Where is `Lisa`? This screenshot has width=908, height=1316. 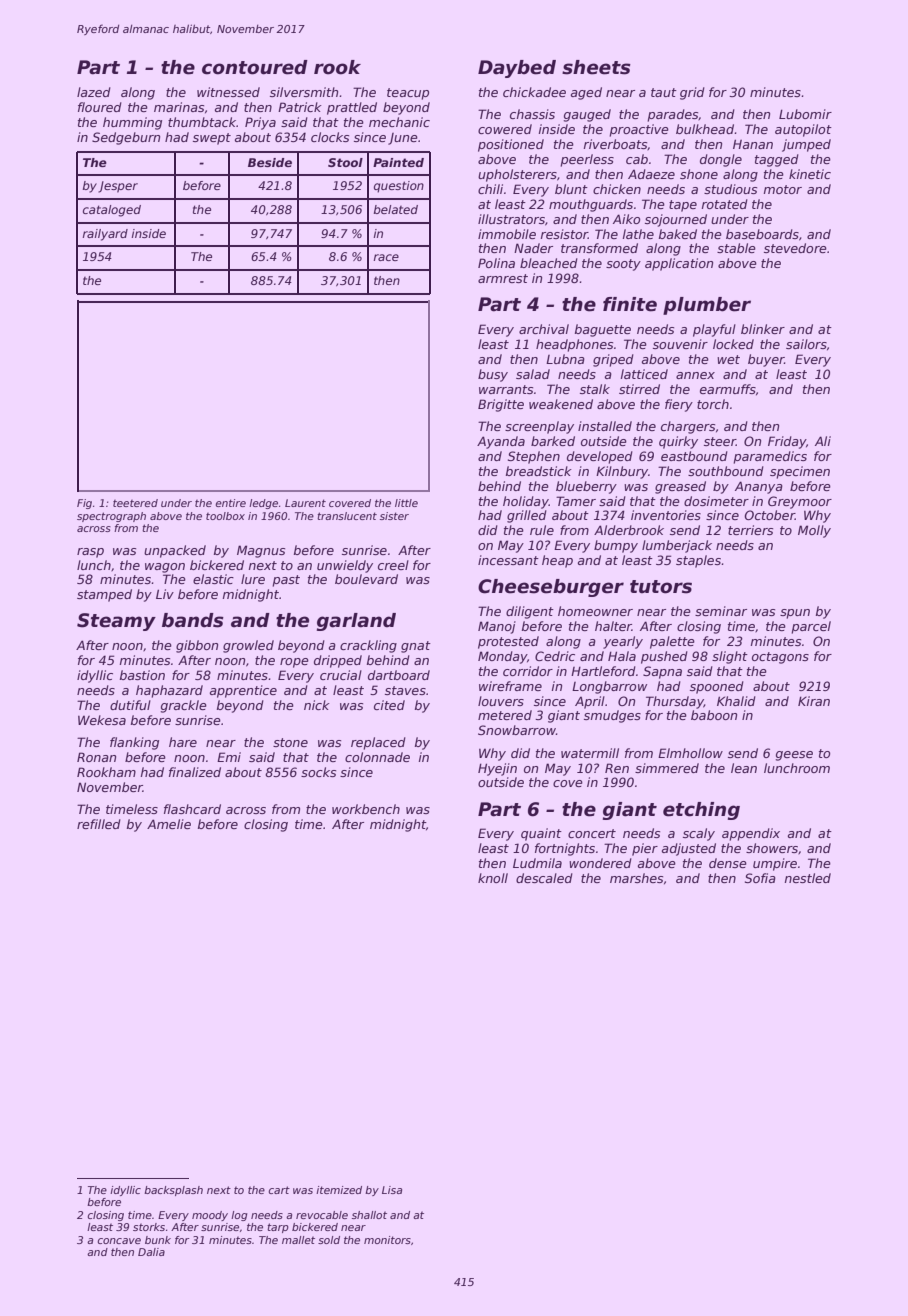
Lisa is located at coordinates (392, 1190).
